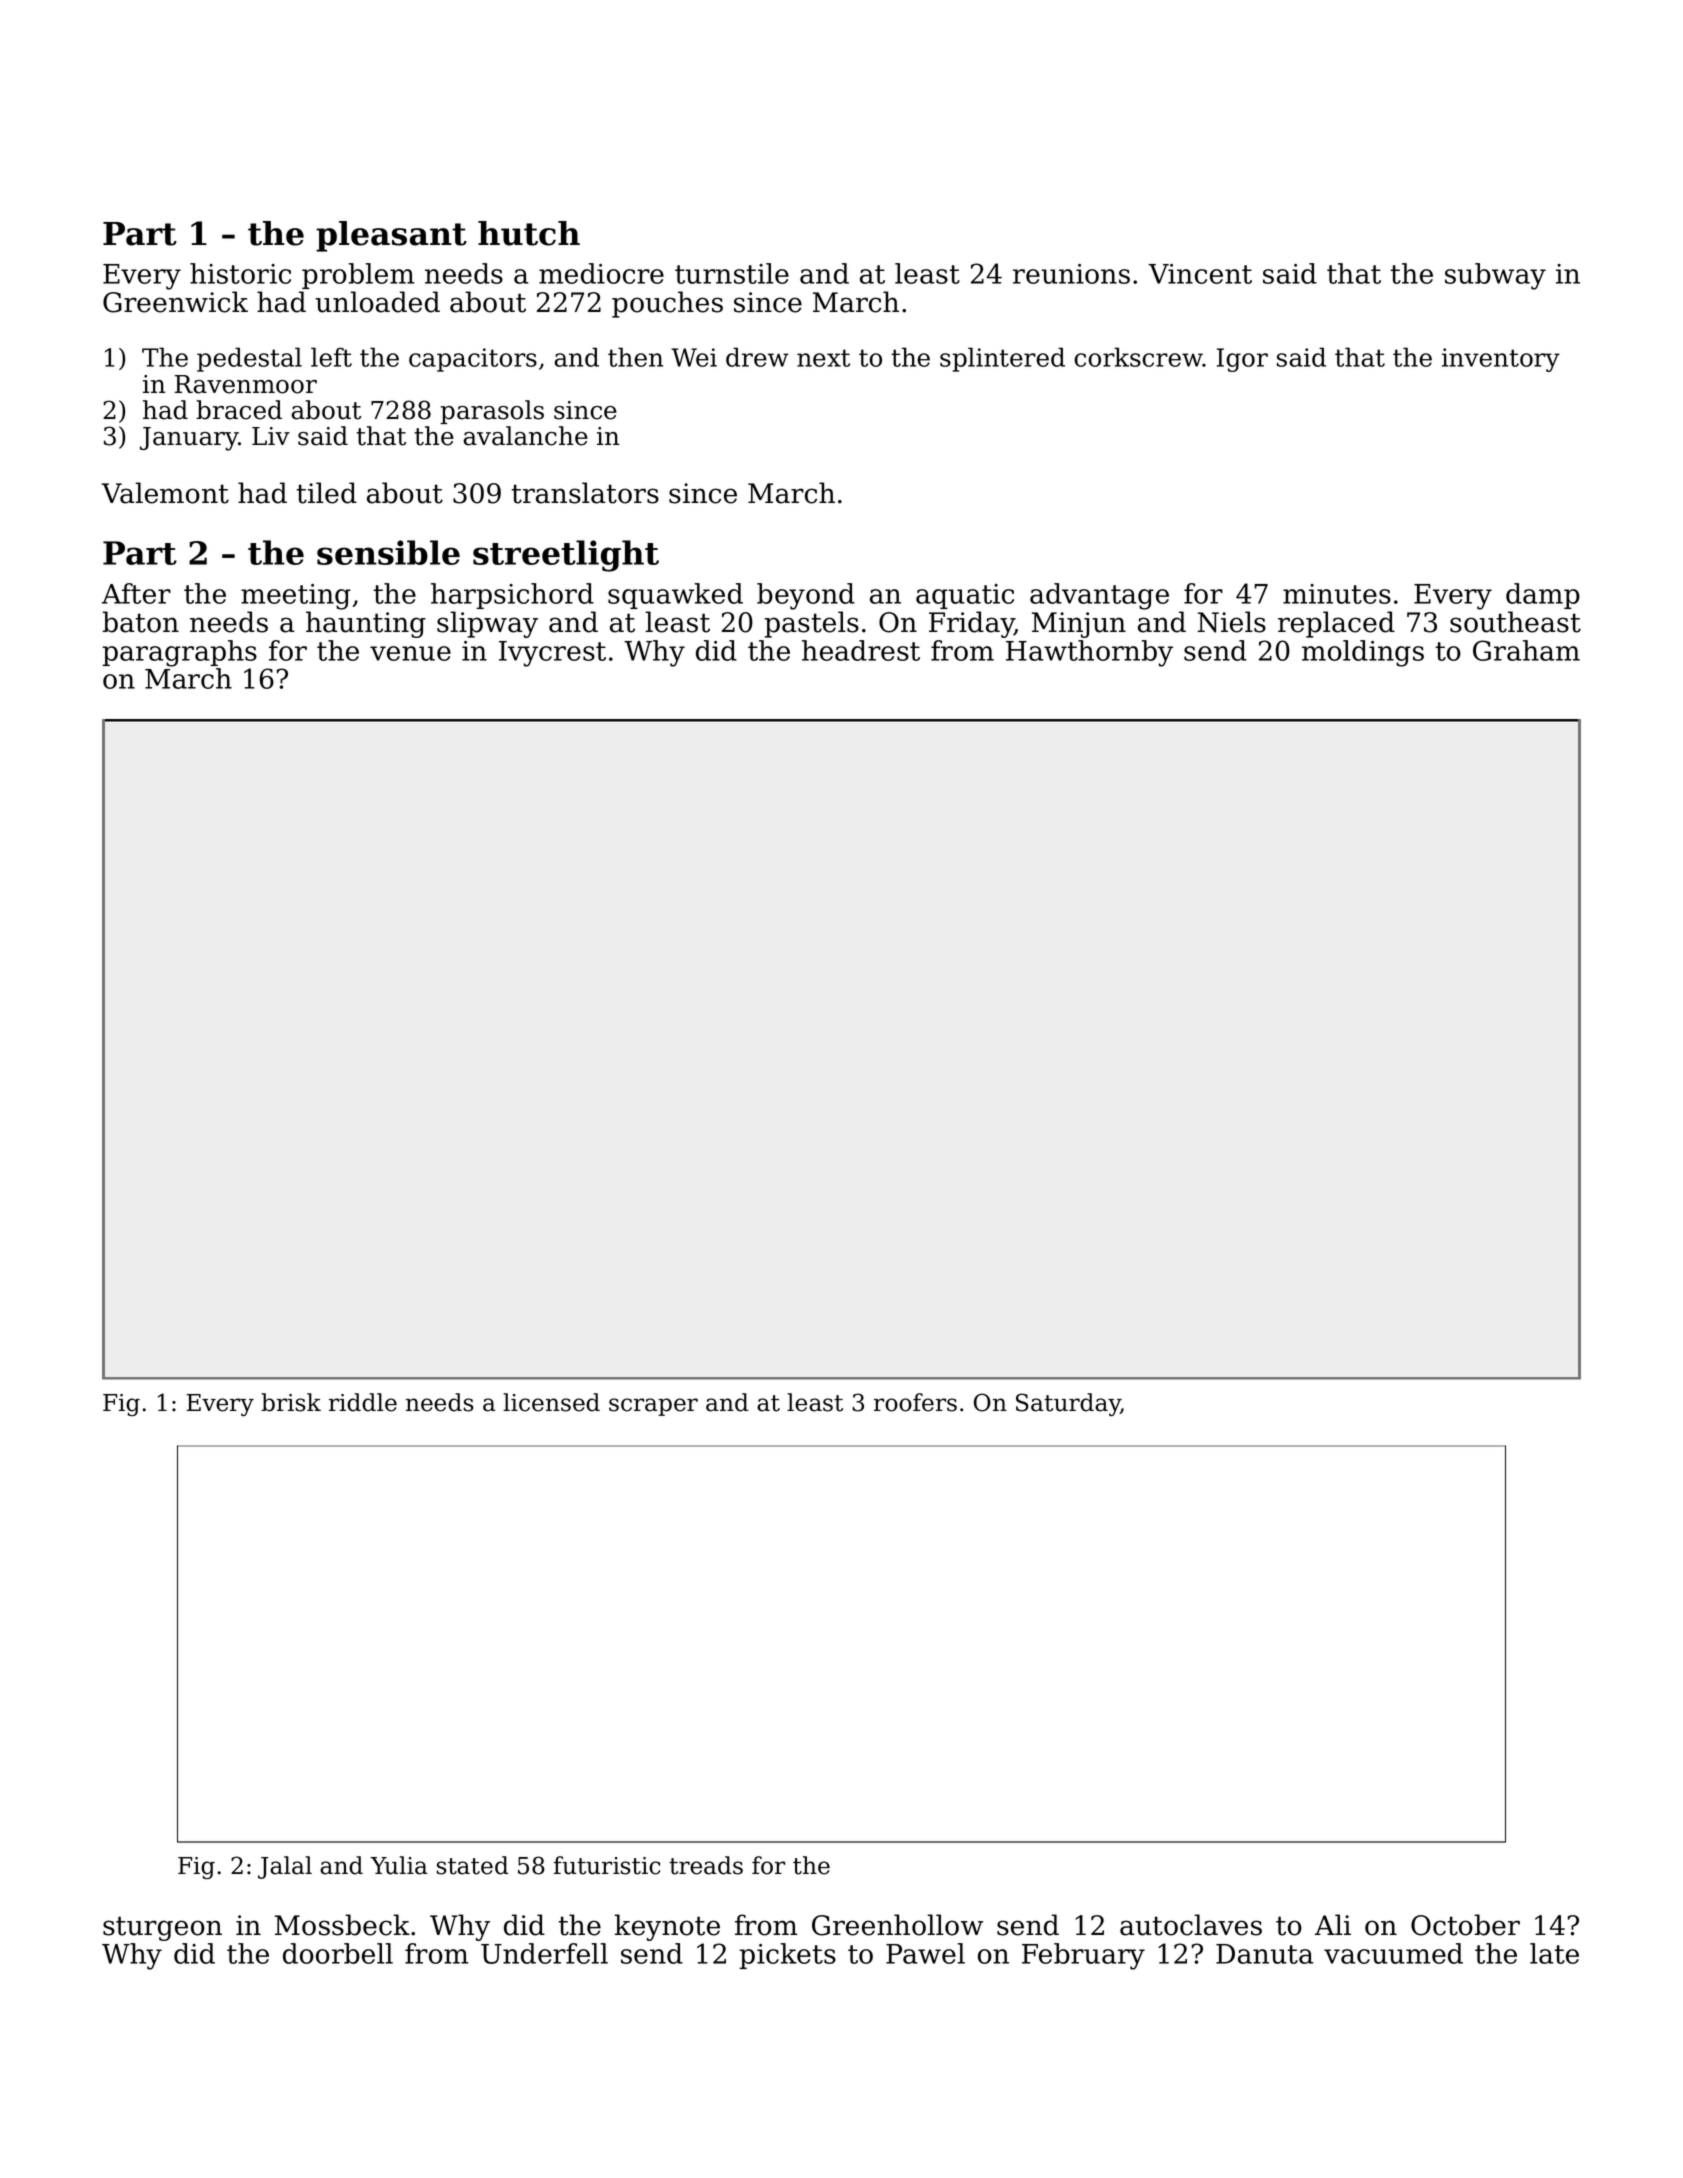 This page has height=2178, width=1683. Describe the element at coordinates (410, 653) in the page. I see `venue` at that location.
